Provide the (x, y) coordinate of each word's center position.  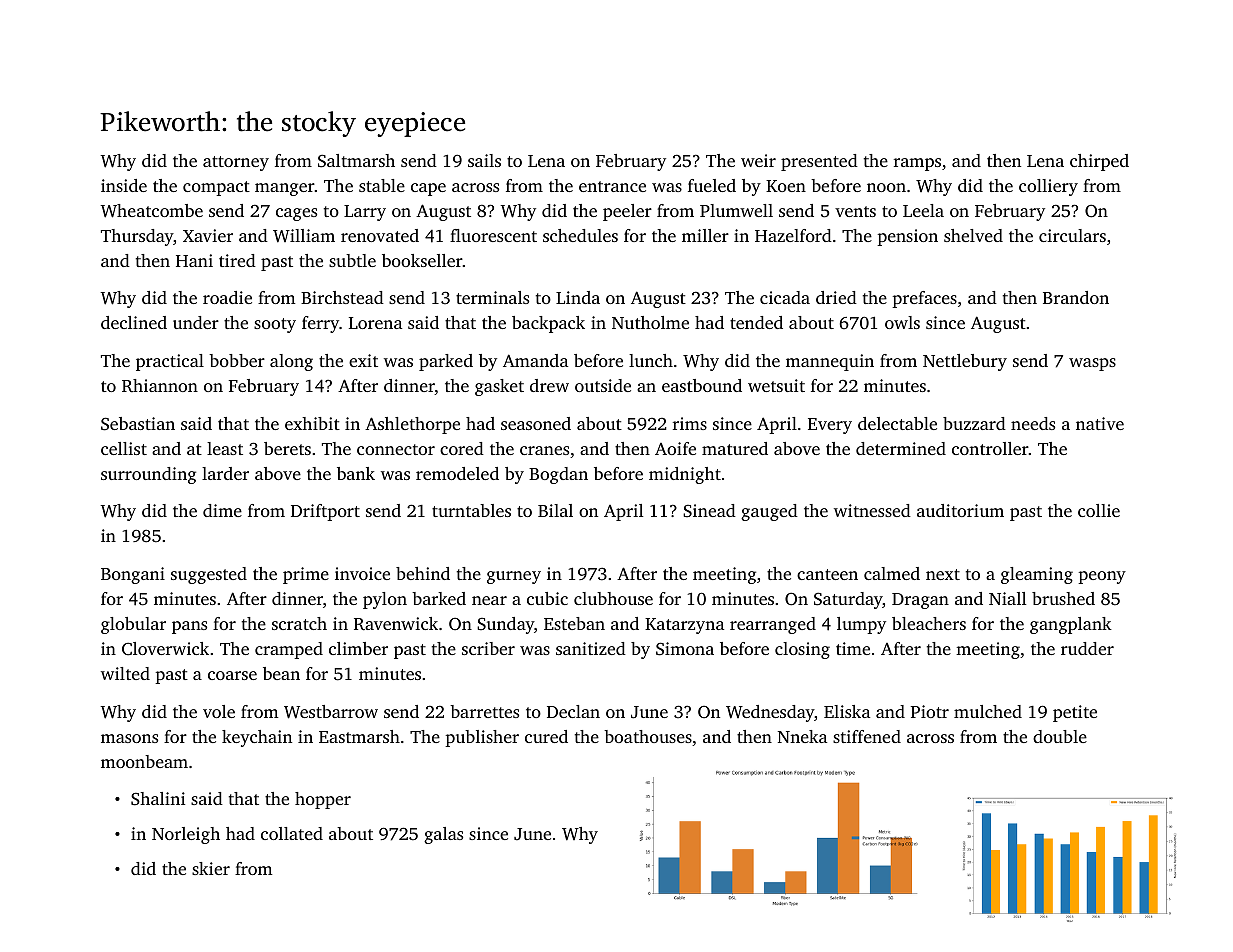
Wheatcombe (151, 211)
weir (758, 160)
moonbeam (144, 761)
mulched (988, 711)
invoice (362, 573)
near (489, 600)
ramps (917, 164)
